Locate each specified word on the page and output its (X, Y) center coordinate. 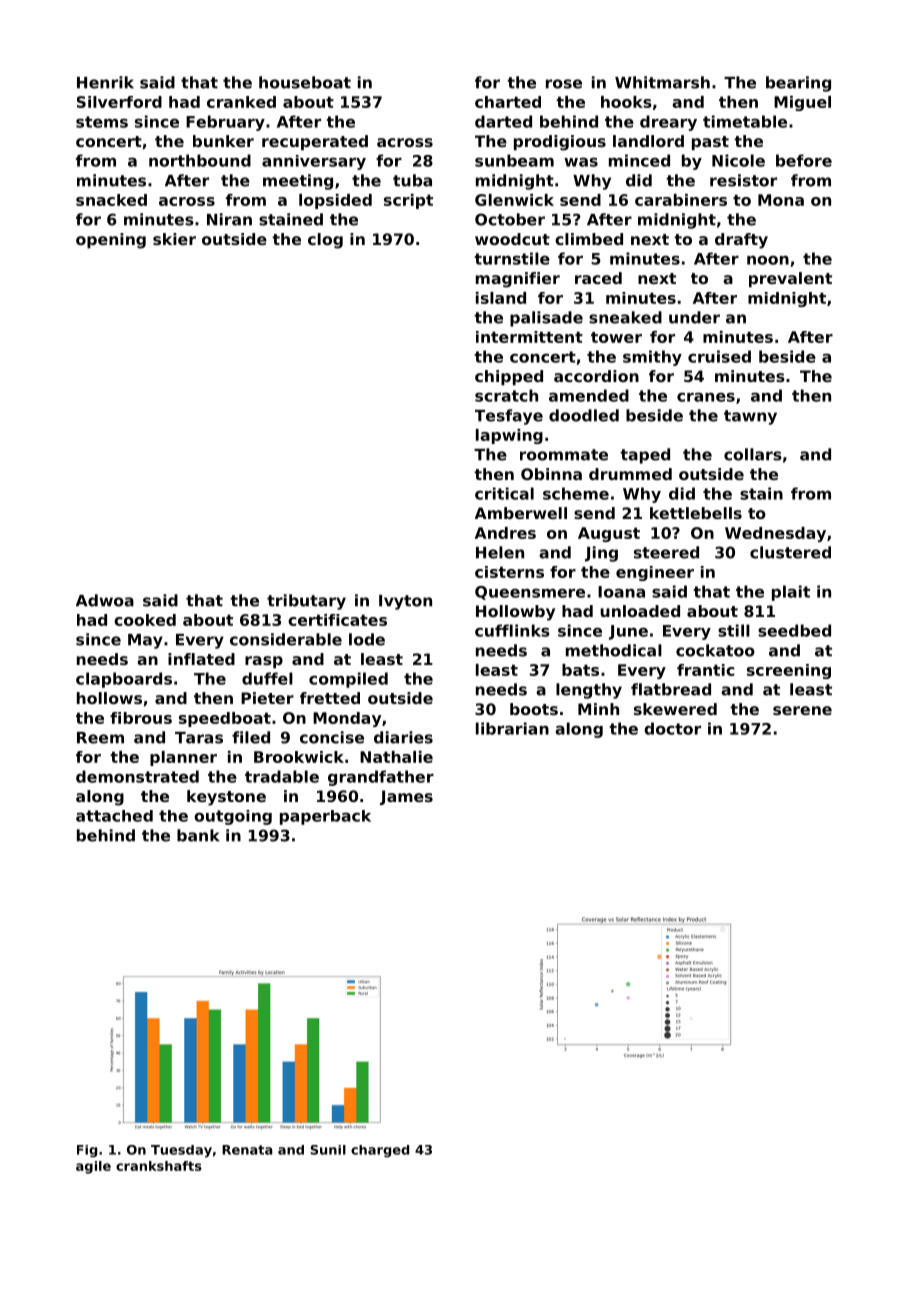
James (406, 797)
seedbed (794, 630)
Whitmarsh (662, 82)
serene (802, 710)
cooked (145, 620)
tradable (282, 776)
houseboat (305, 82)
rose (564, 84)
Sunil (328, 1150)
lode (367, 639)
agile (93, 1167)
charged (380, 1151)
